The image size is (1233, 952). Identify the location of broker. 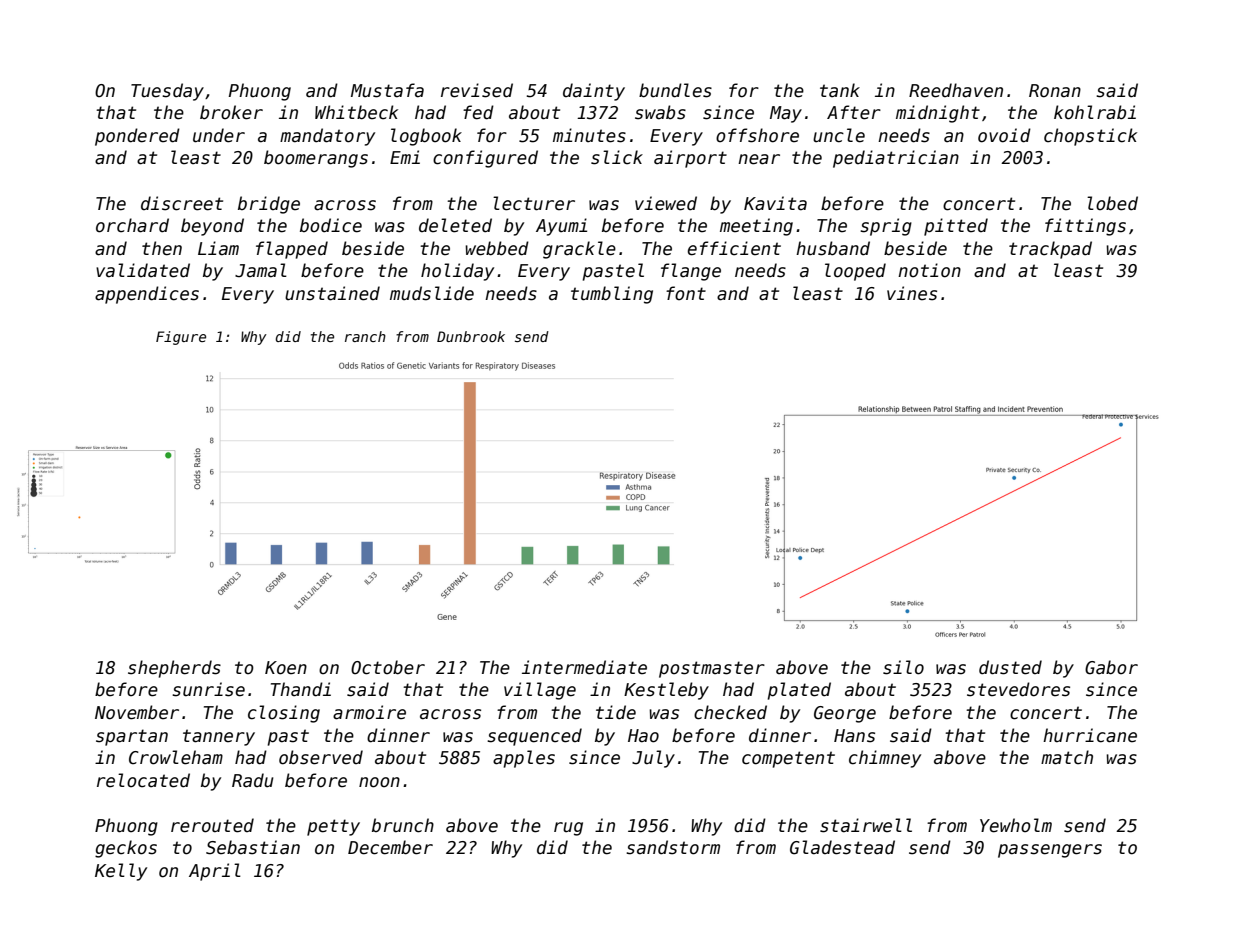
(231, 112).
